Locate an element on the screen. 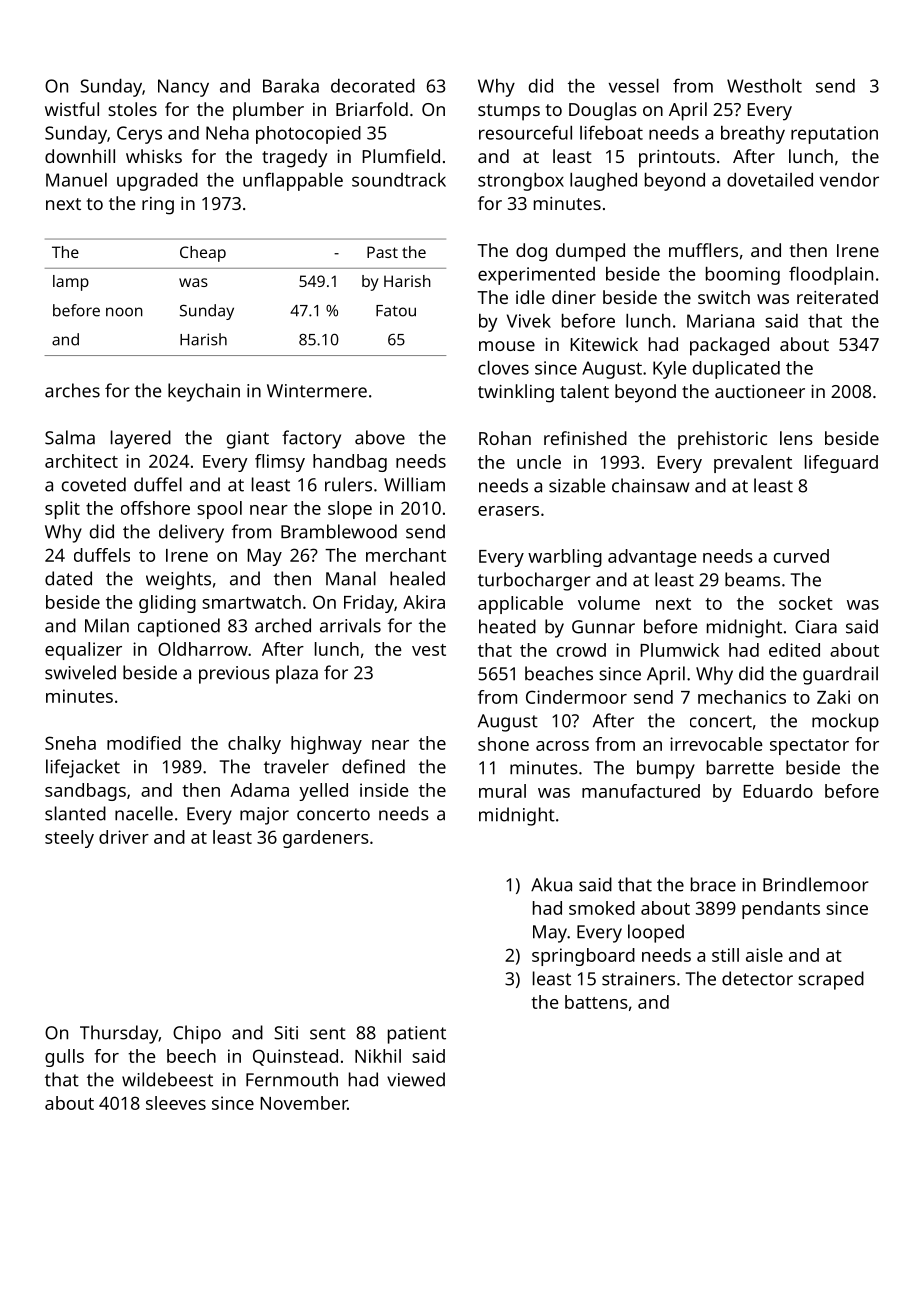  vessel is located at coordinates (634, 86).
